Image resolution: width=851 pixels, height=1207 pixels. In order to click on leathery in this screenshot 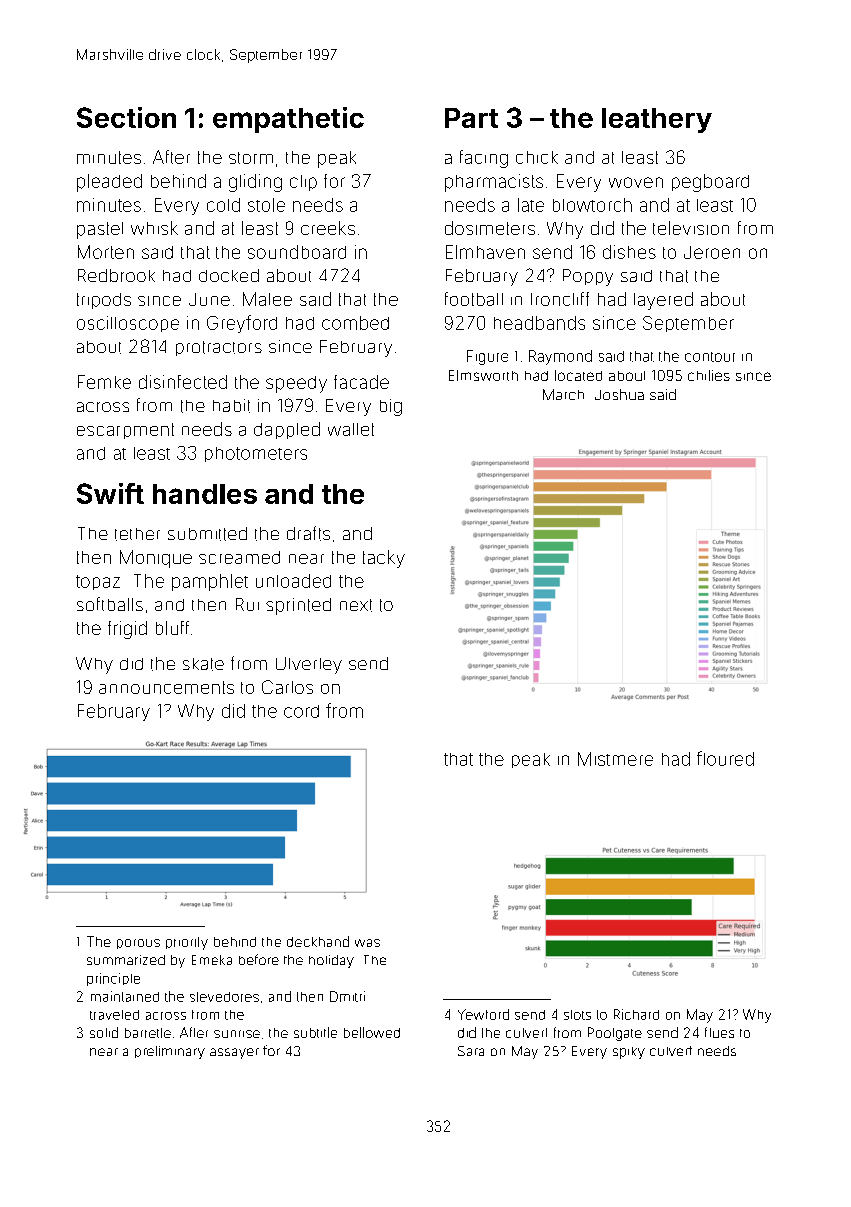, I will do `click(657, 120)`.
